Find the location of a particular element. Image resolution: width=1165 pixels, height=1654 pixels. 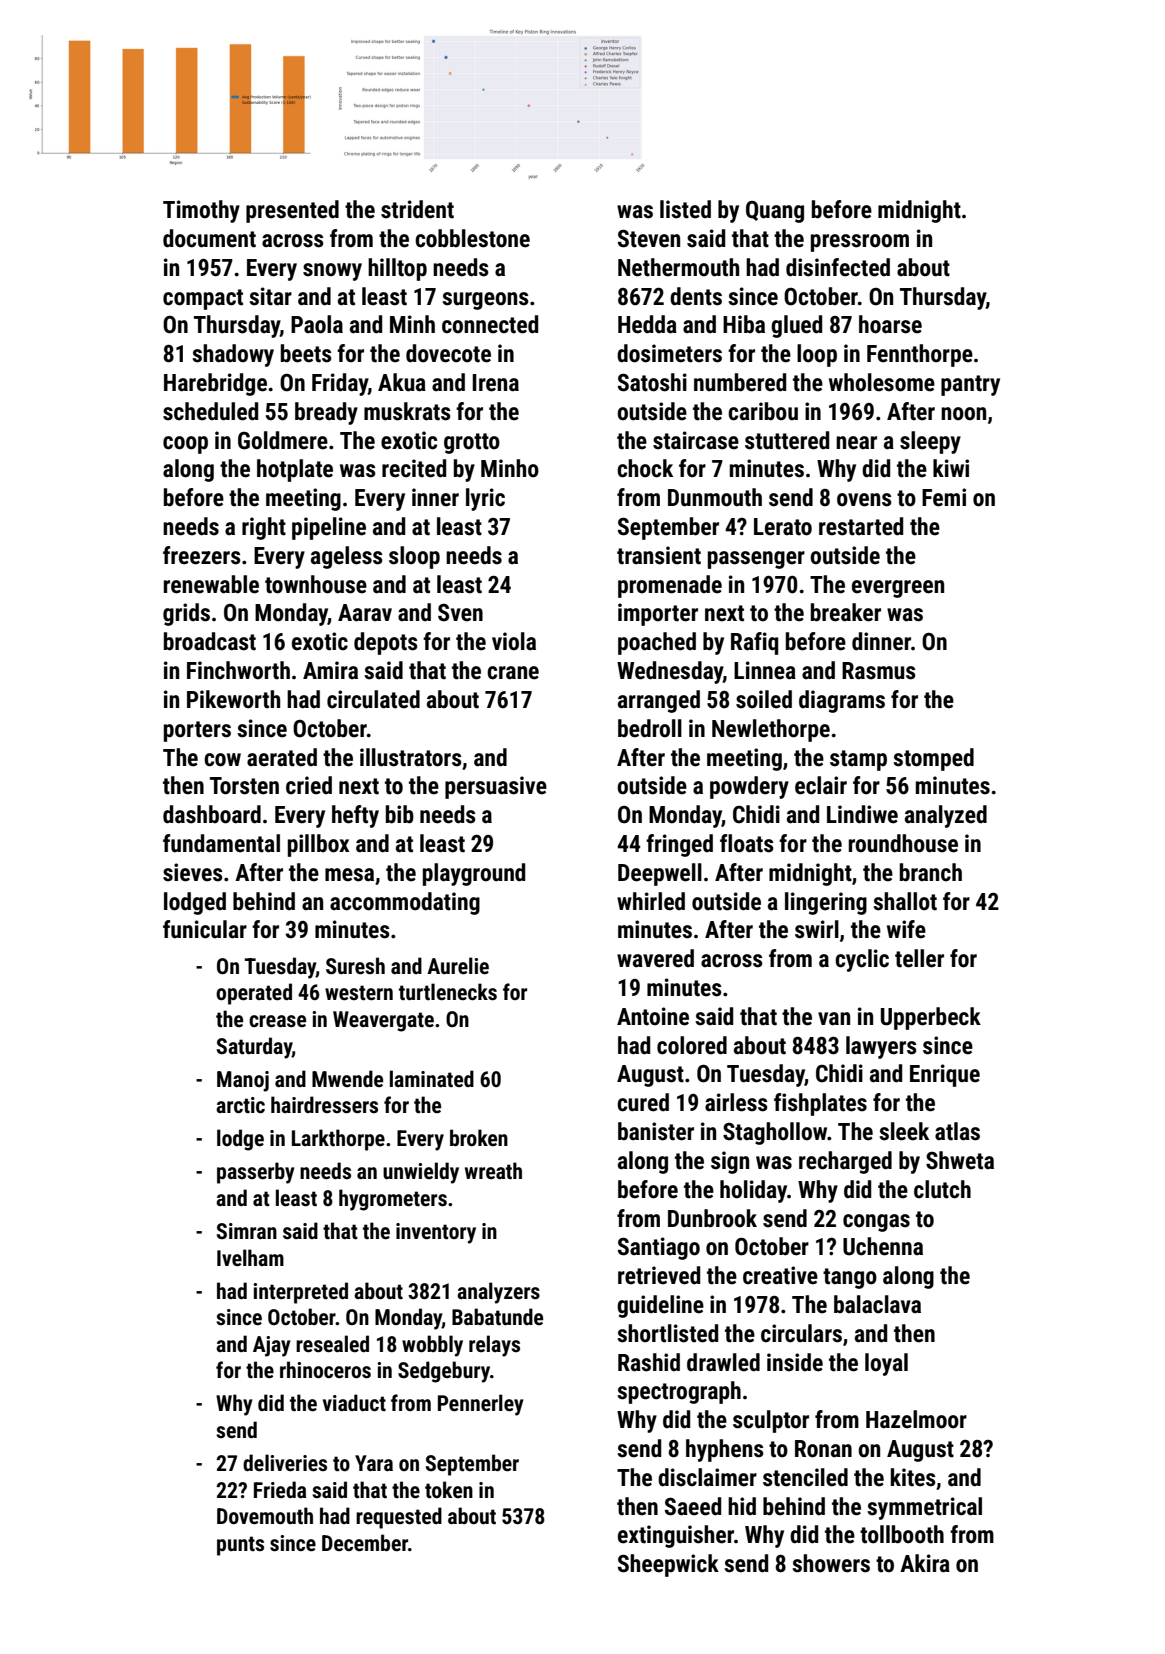

punts is located at coordinates (240, 1546).
